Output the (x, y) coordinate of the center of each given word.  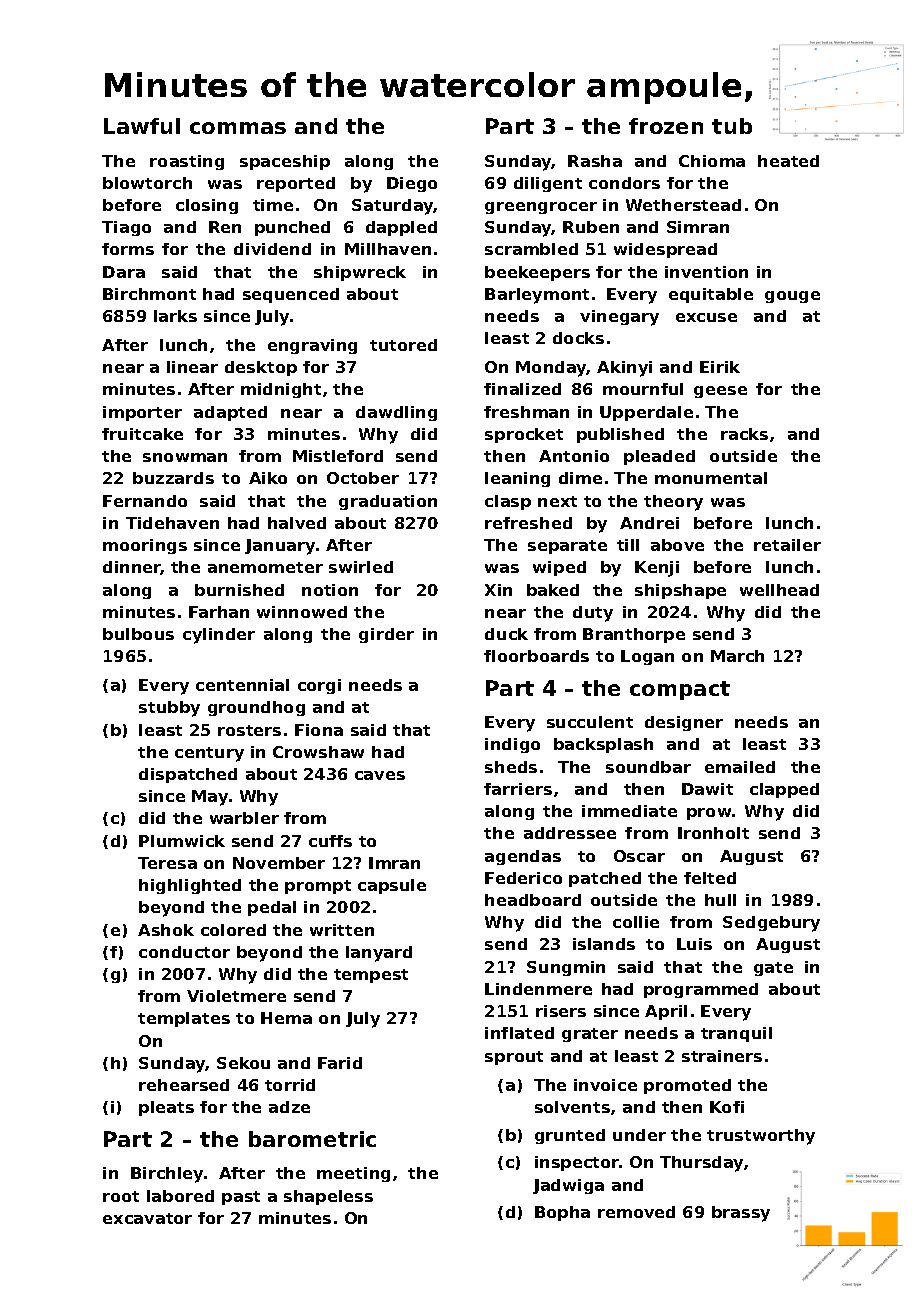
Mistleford (338, 456)
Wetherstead (683, 205)
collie (636, 922)
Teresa (167, 863)
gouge (792, 297)
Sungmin (566, 968)
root (121, 1196)
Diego (412, 184)
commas (238, 128)
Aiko (268, 478)
